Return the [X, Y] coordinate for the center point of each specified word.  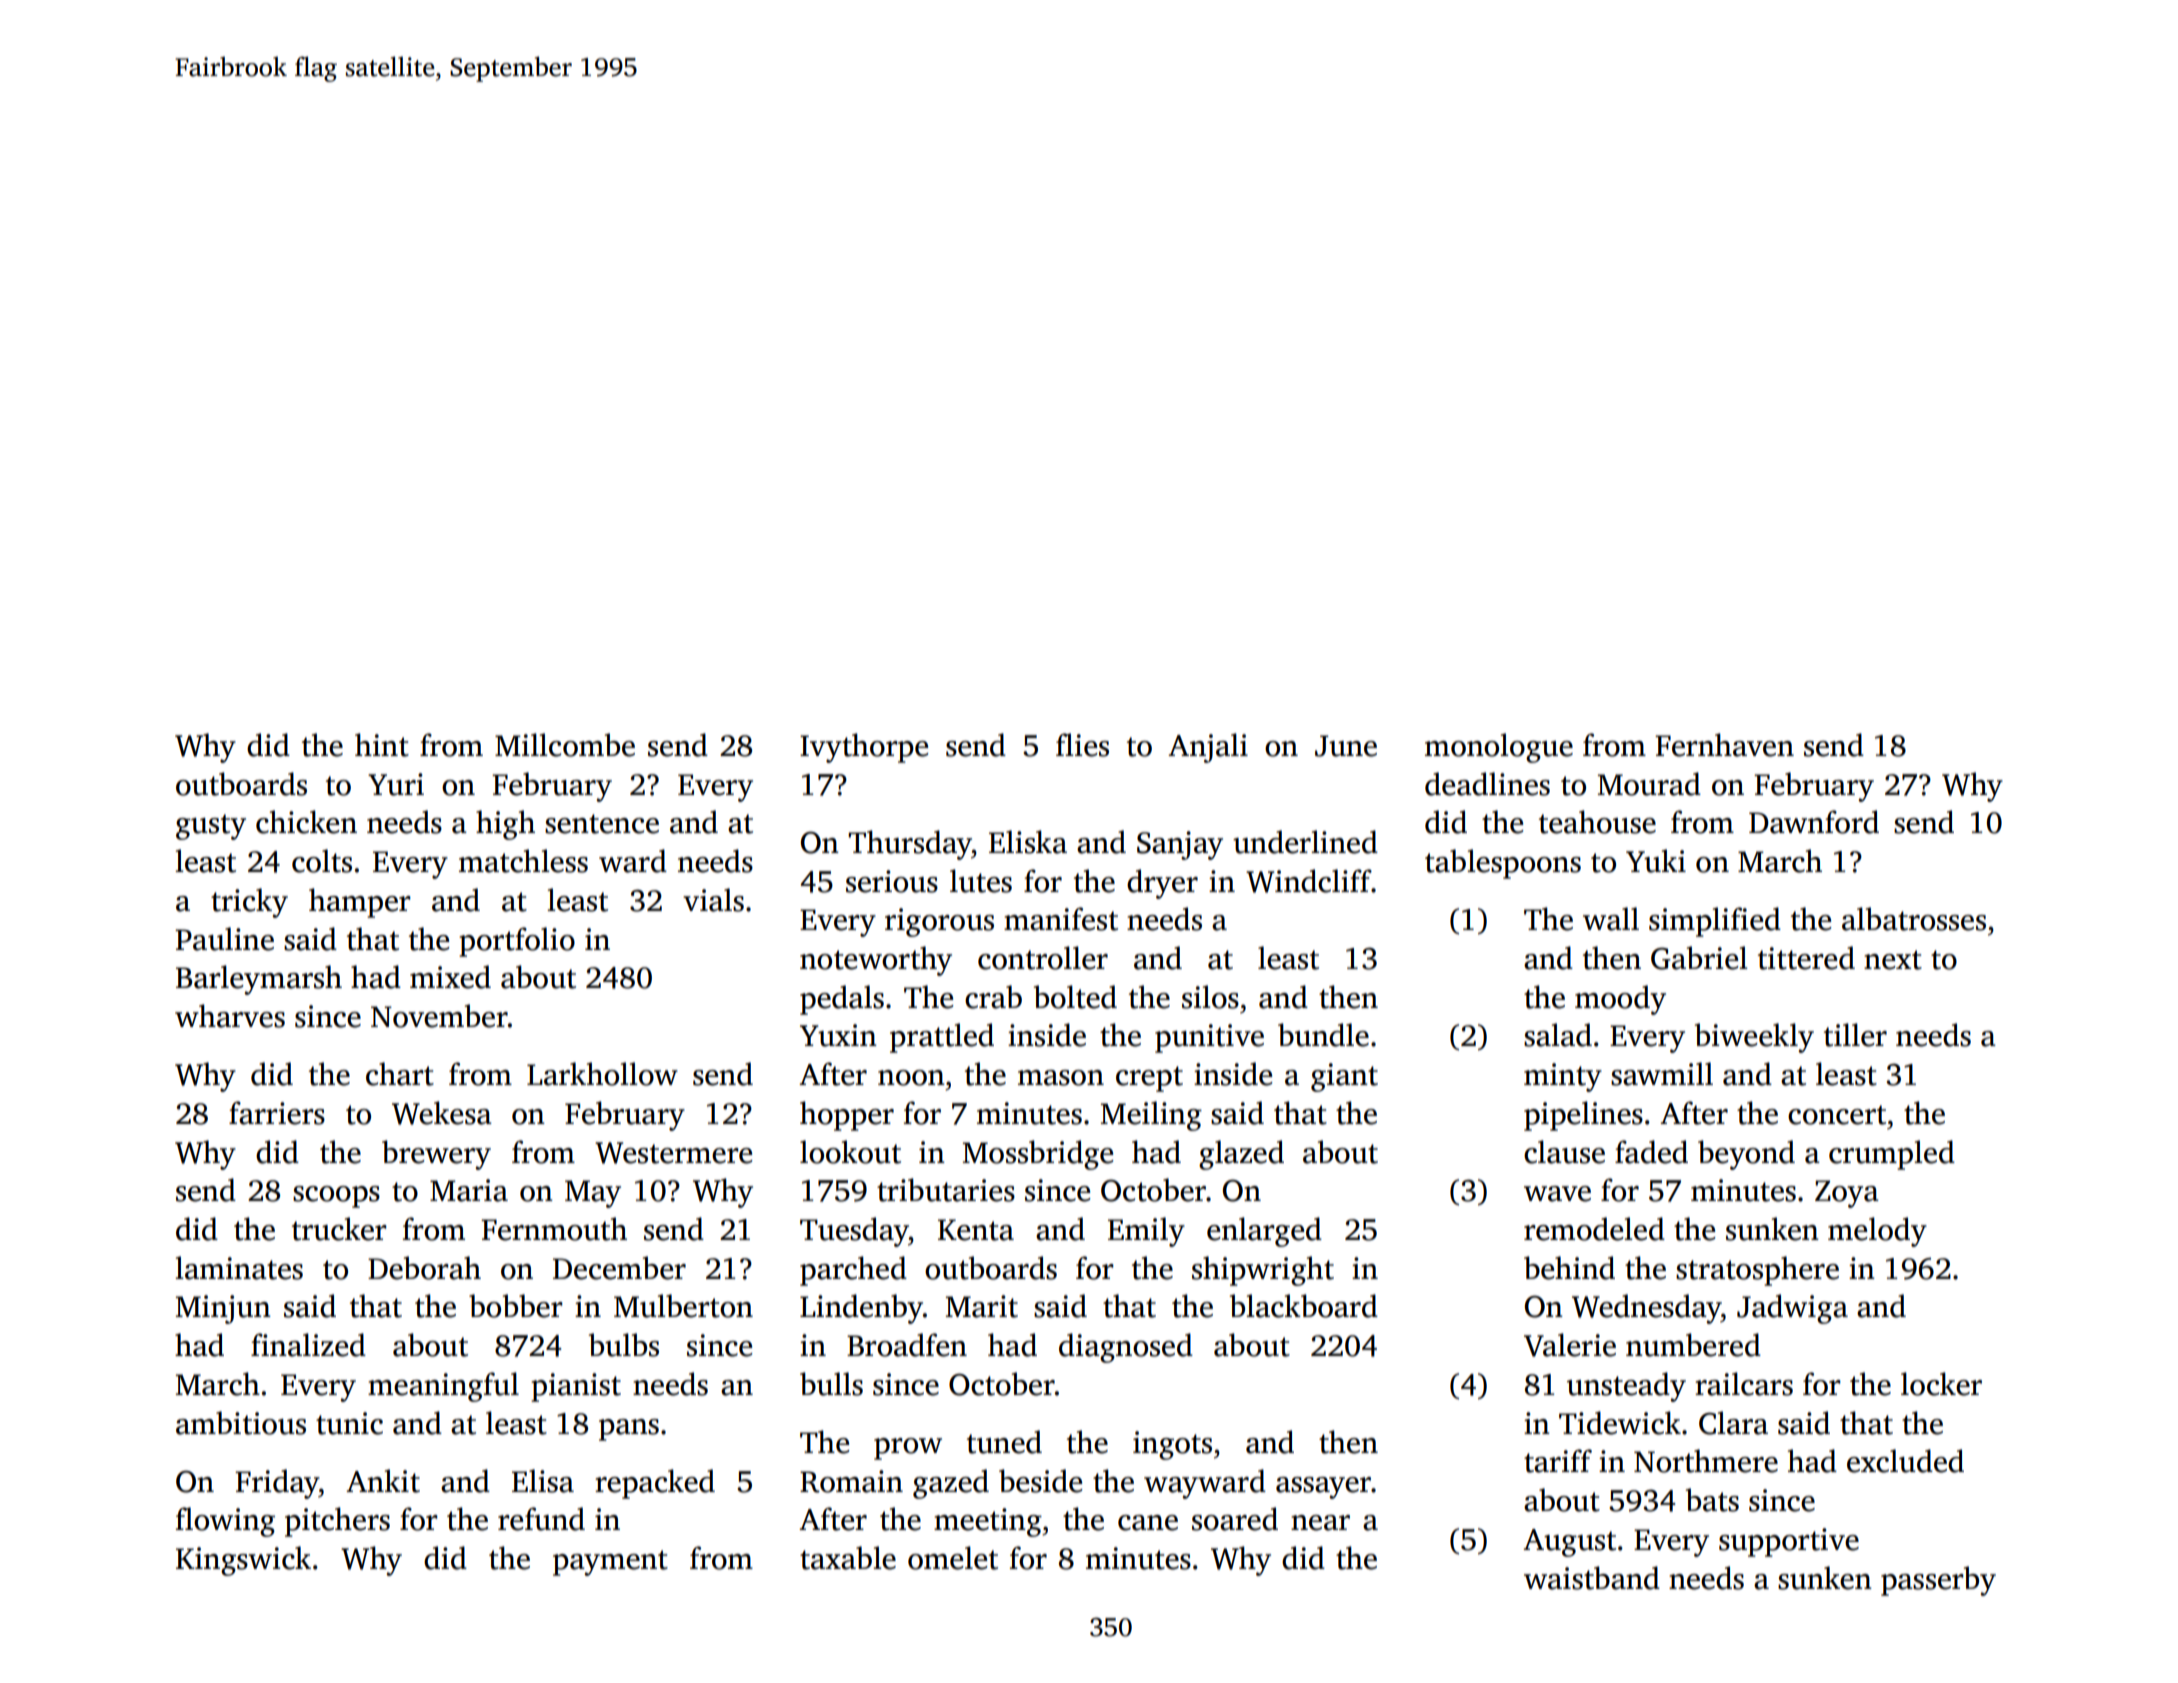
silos [1210, 997]
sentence [602, 824]
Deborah [424, 1268]
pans [629, 1430]
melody [1877, 1232]
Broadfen [907, 1345]
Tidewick [1620, 1423]
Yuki [1656, 861]
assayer [1323, 1488]
